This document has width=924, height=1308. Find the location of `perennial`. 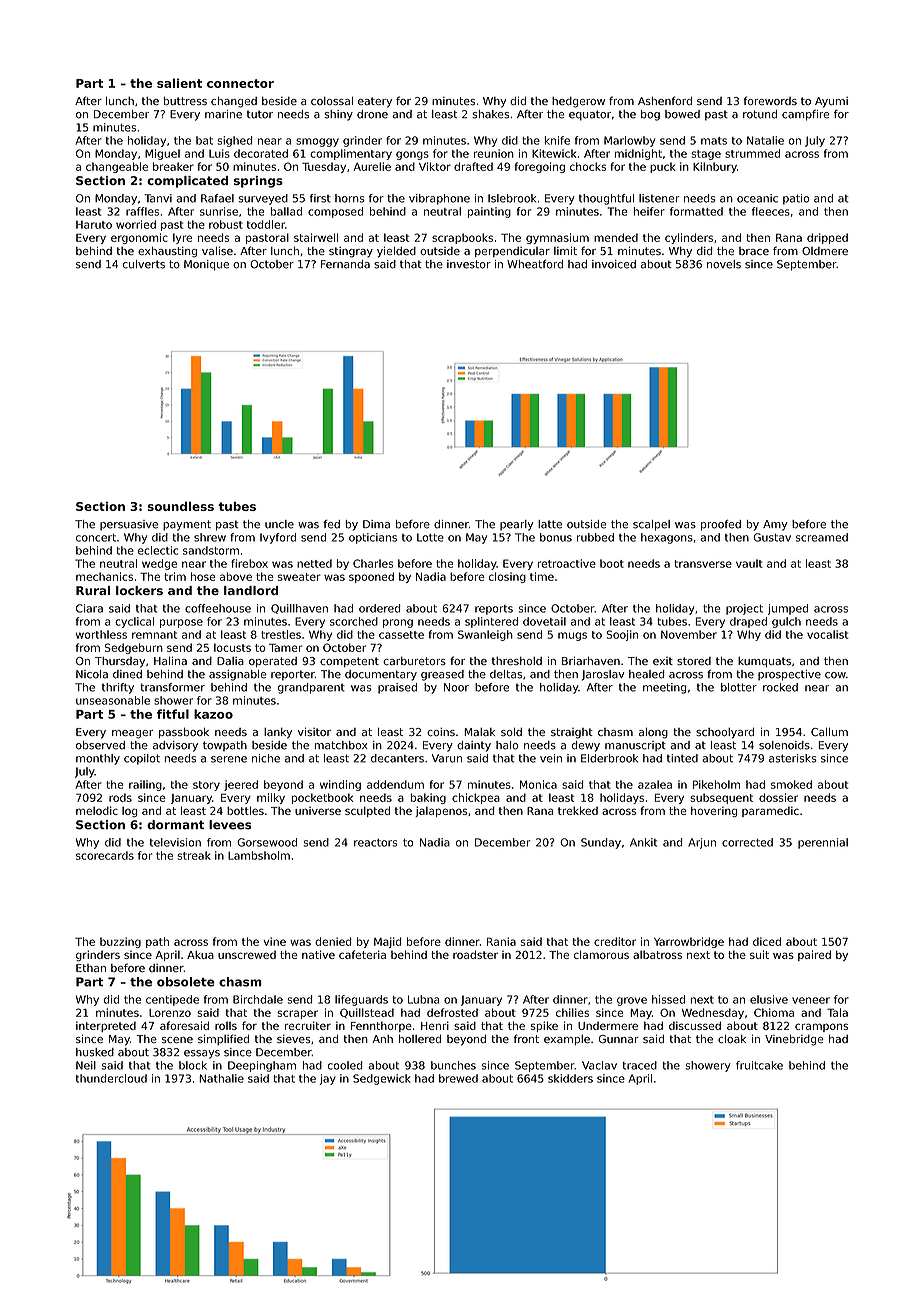

perennial is located at coordinates (823, 843).
